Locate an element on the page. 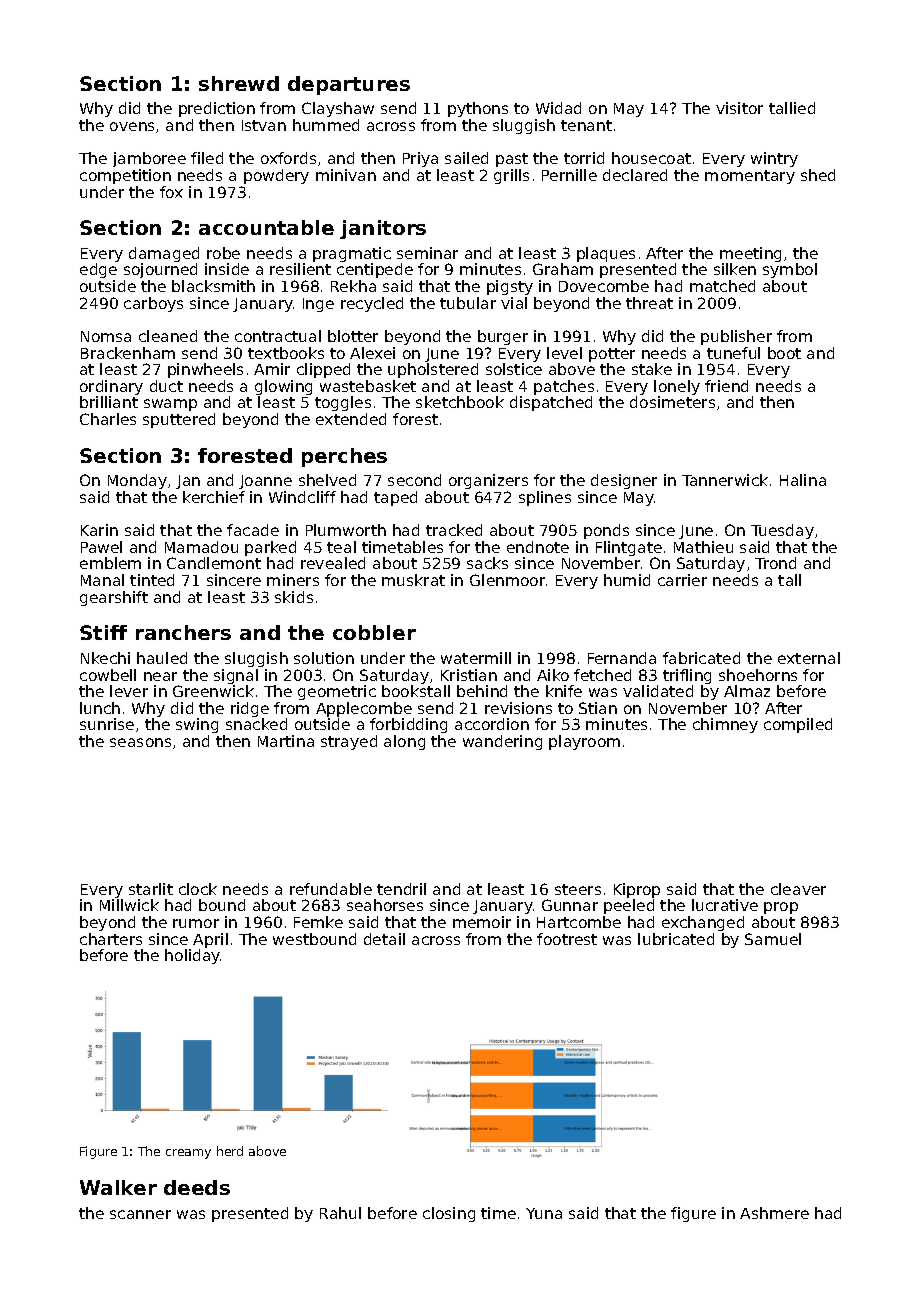 This document has width=924, height=1308. cobbler is located at coordinates (374, 632).
